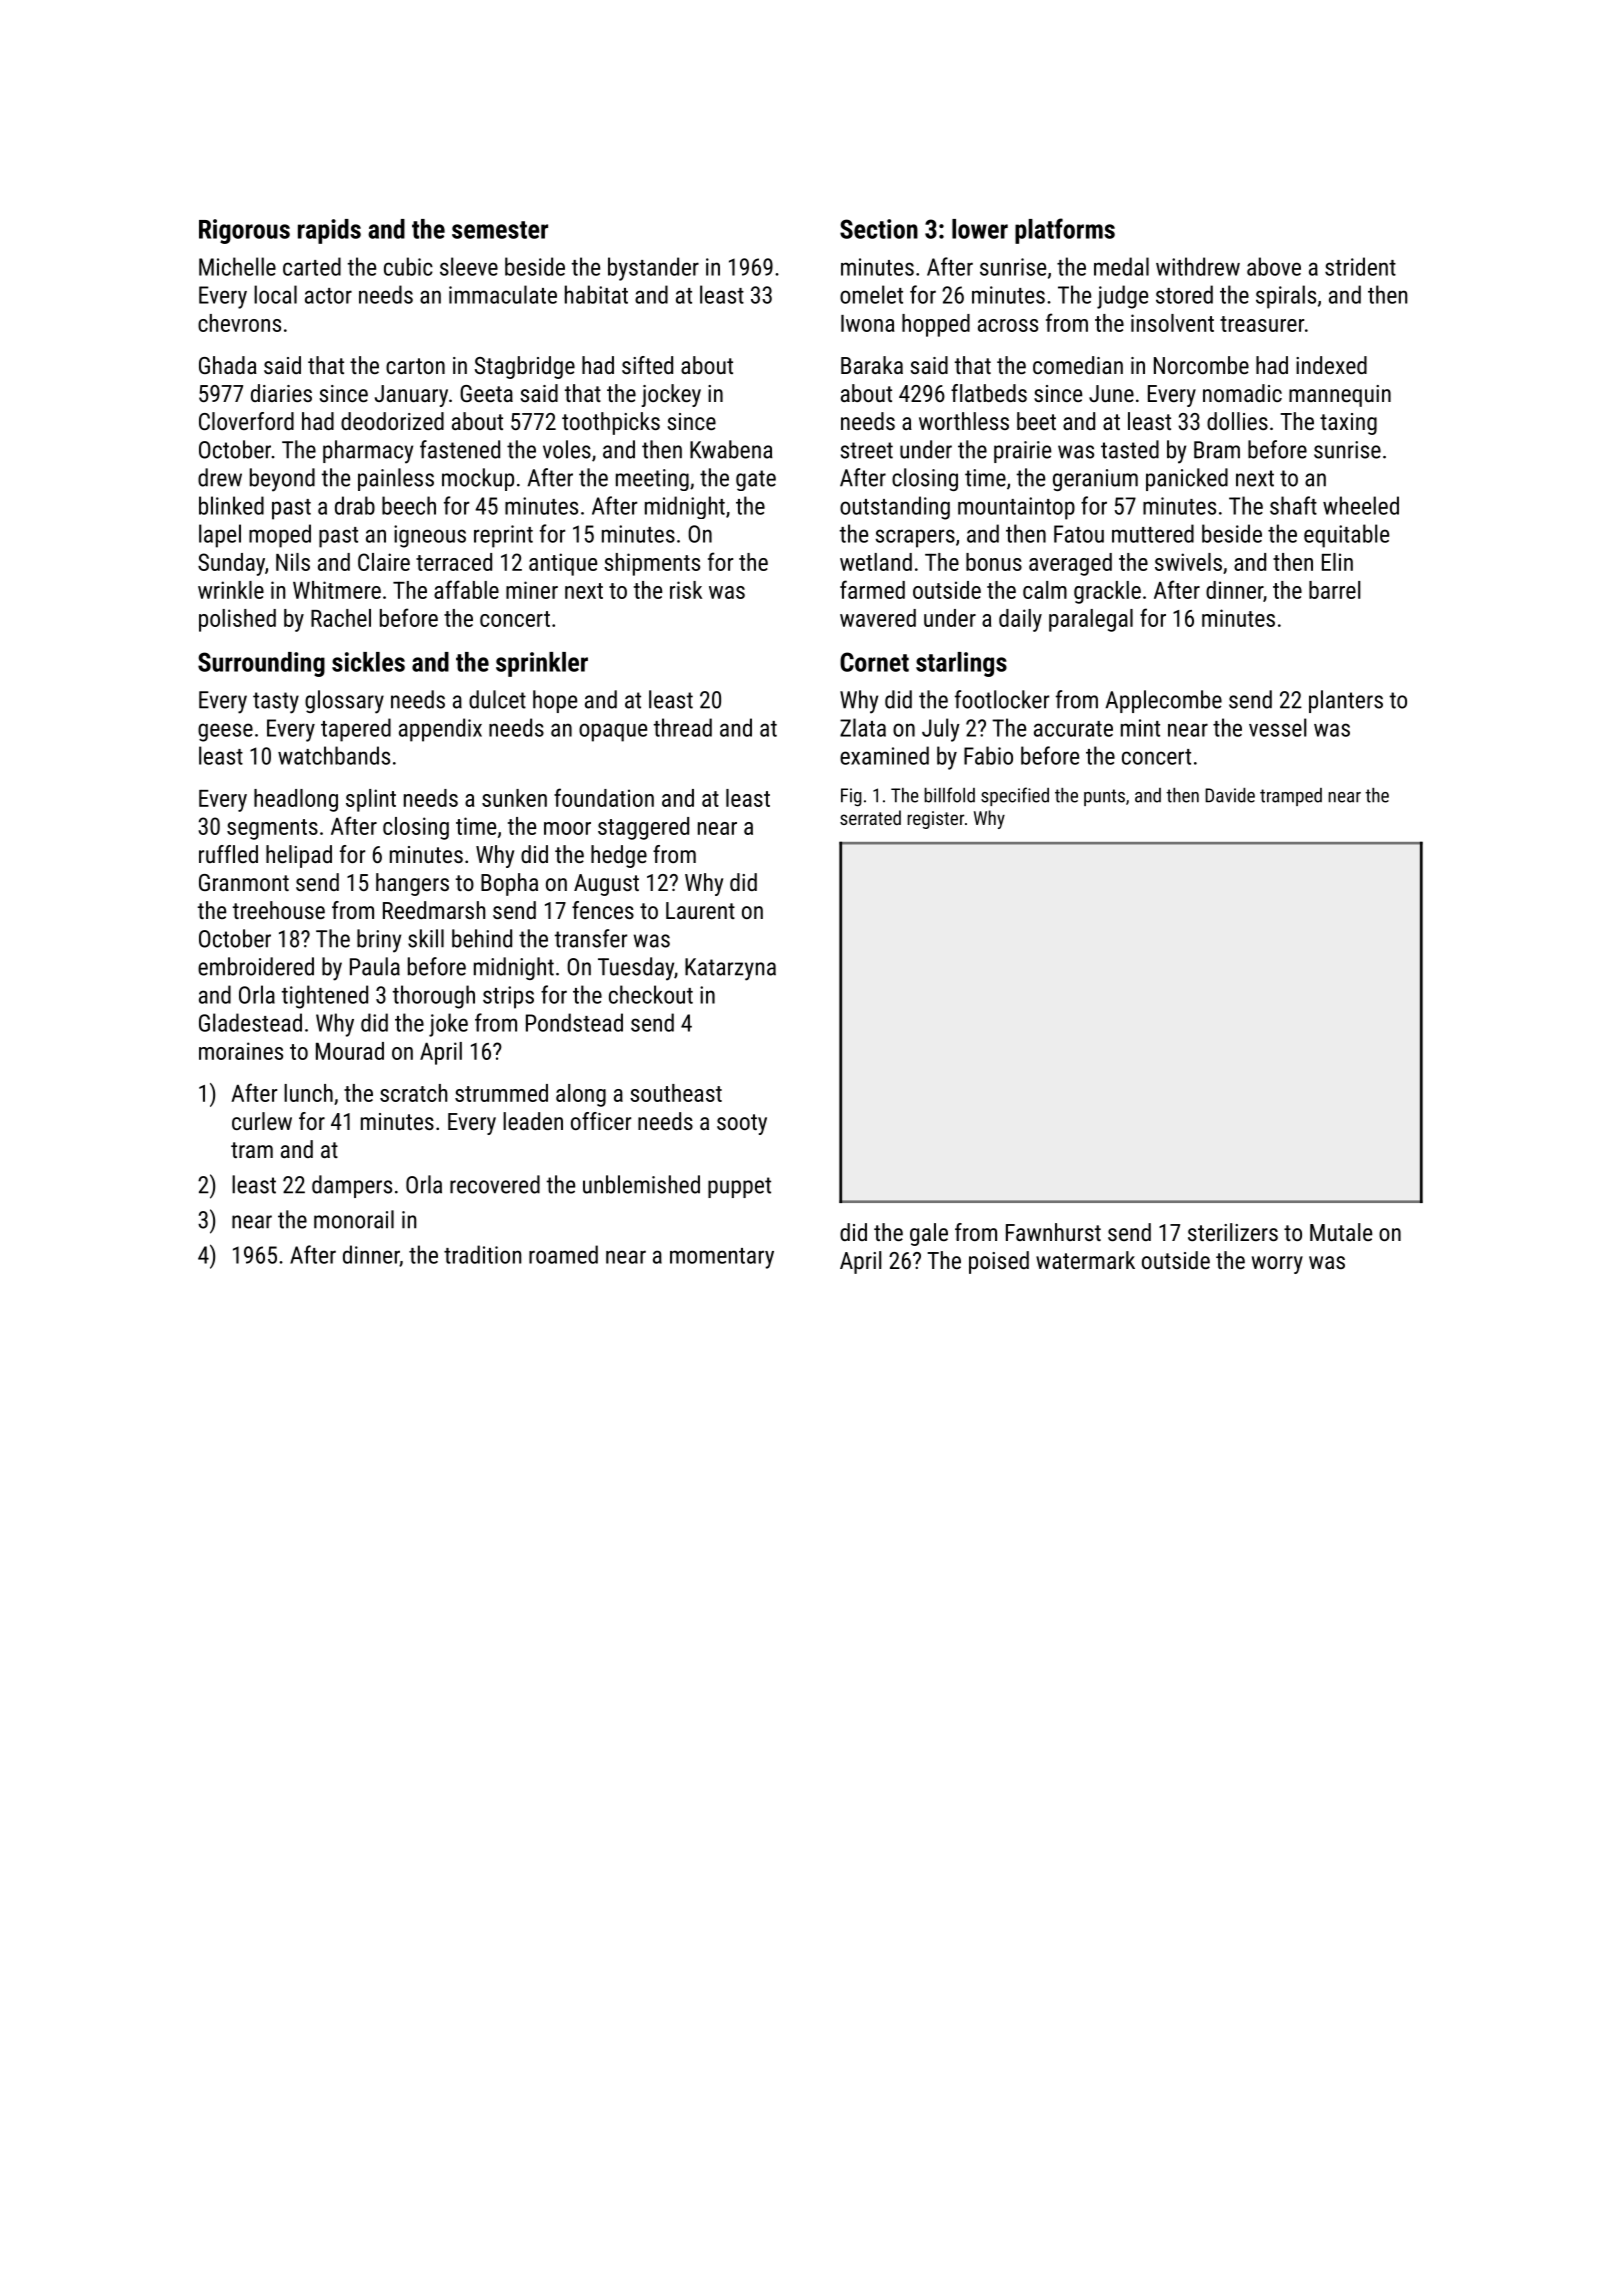  What do you see at coordinates (500, 230) in the screenshot?
I see `semester` at bounding box center [500, 230].
